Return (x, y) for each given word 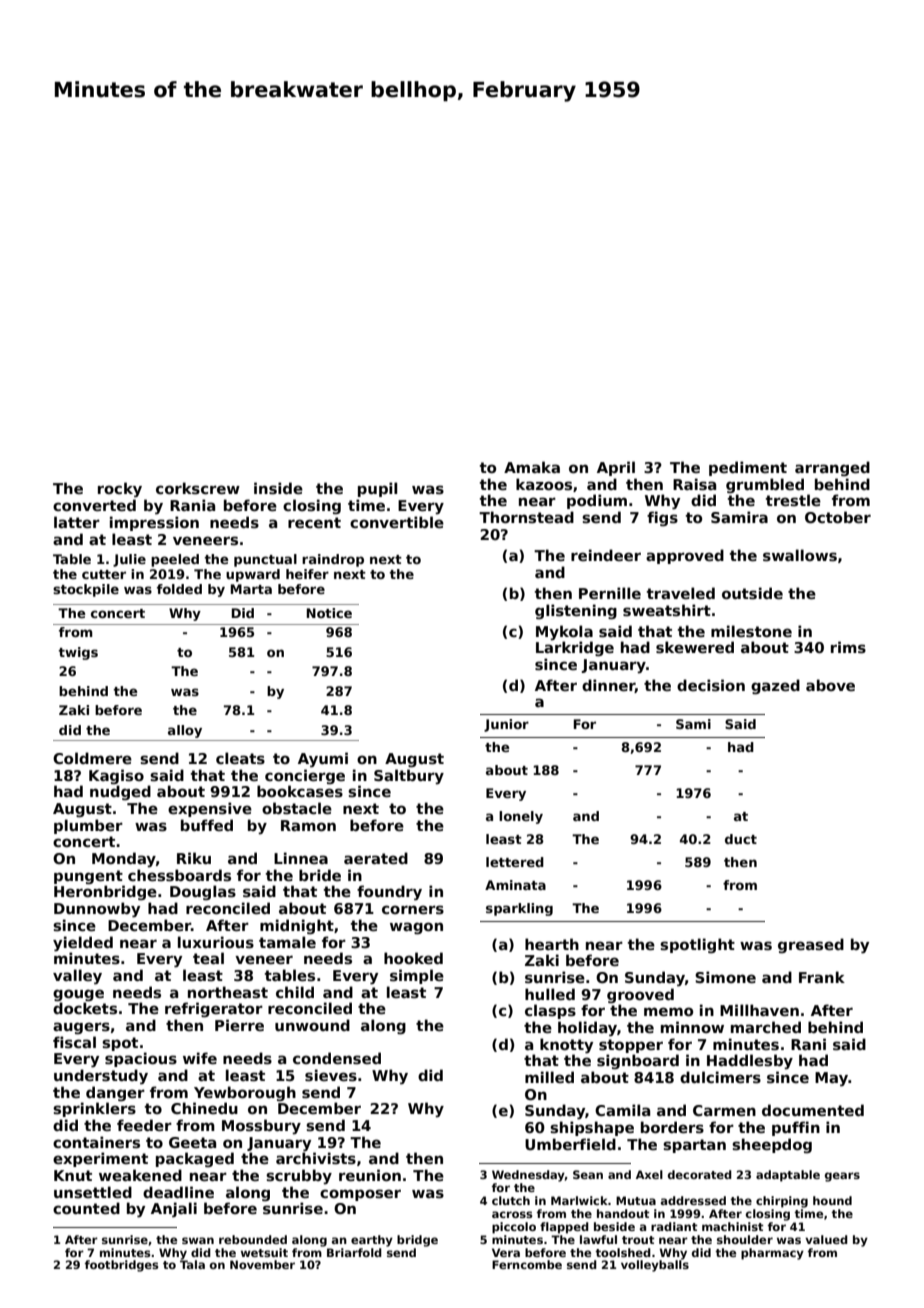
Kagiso (116, 776)
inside (278, 488)
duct (741, 839)
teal (208, 958)
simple (417, 976)
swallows (800, 555)
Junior (506, 725)
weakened (140, 1175)
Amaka (532, 467)
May (831, 1079)
